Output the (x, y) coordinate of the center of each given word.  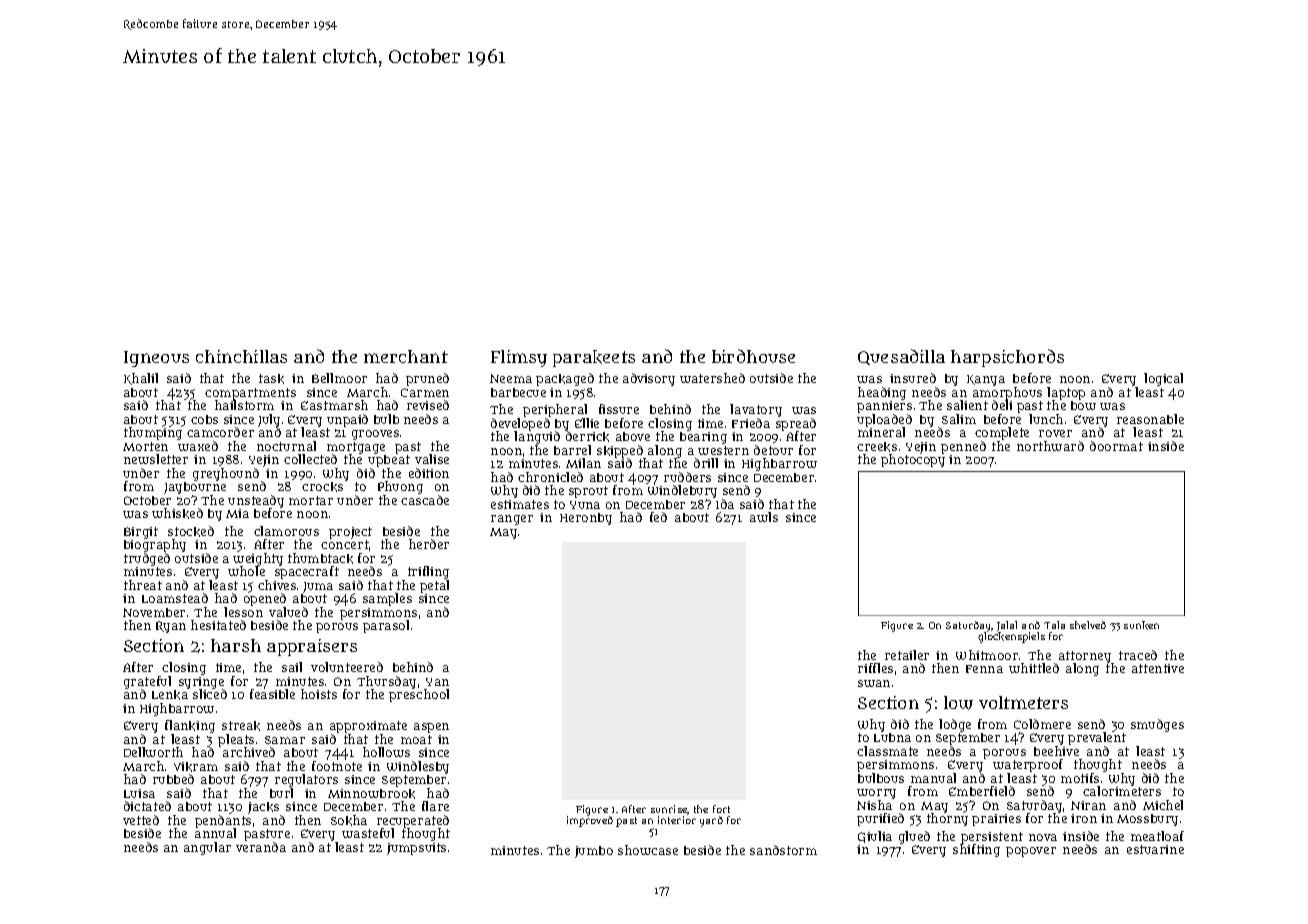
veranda (261, 847)
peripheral (555, 410)
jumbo (594, 852)
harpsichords (1007, 358)
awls (764, 517)
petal (434, 586)
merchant (406, 356)
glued (914, 838)
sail (292, 667)
